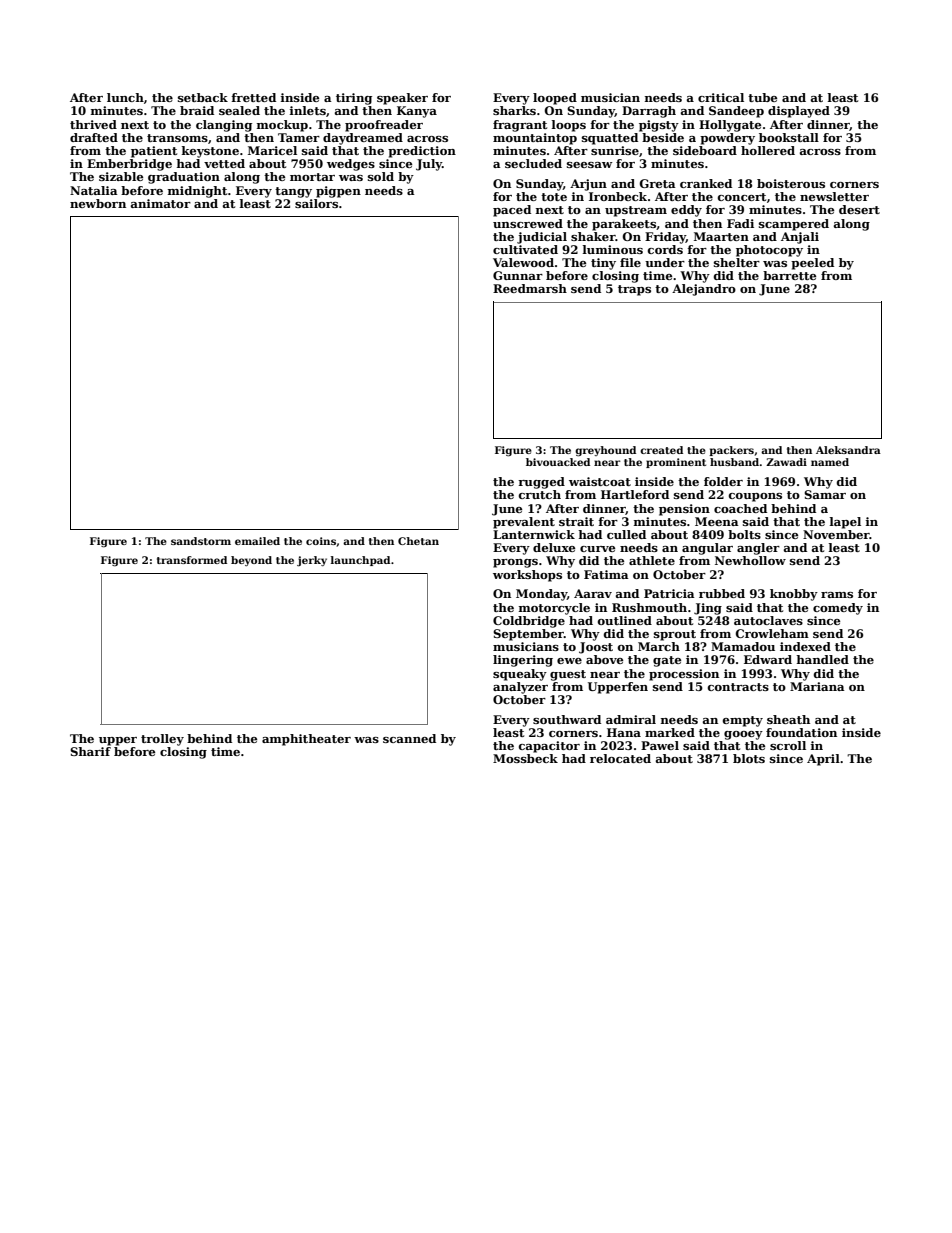 The width and height of the document is (952, 1233). What do you see at coordinates (201, 541) in the document?
I see `sandstorm` at bounding box center [201, 541].
